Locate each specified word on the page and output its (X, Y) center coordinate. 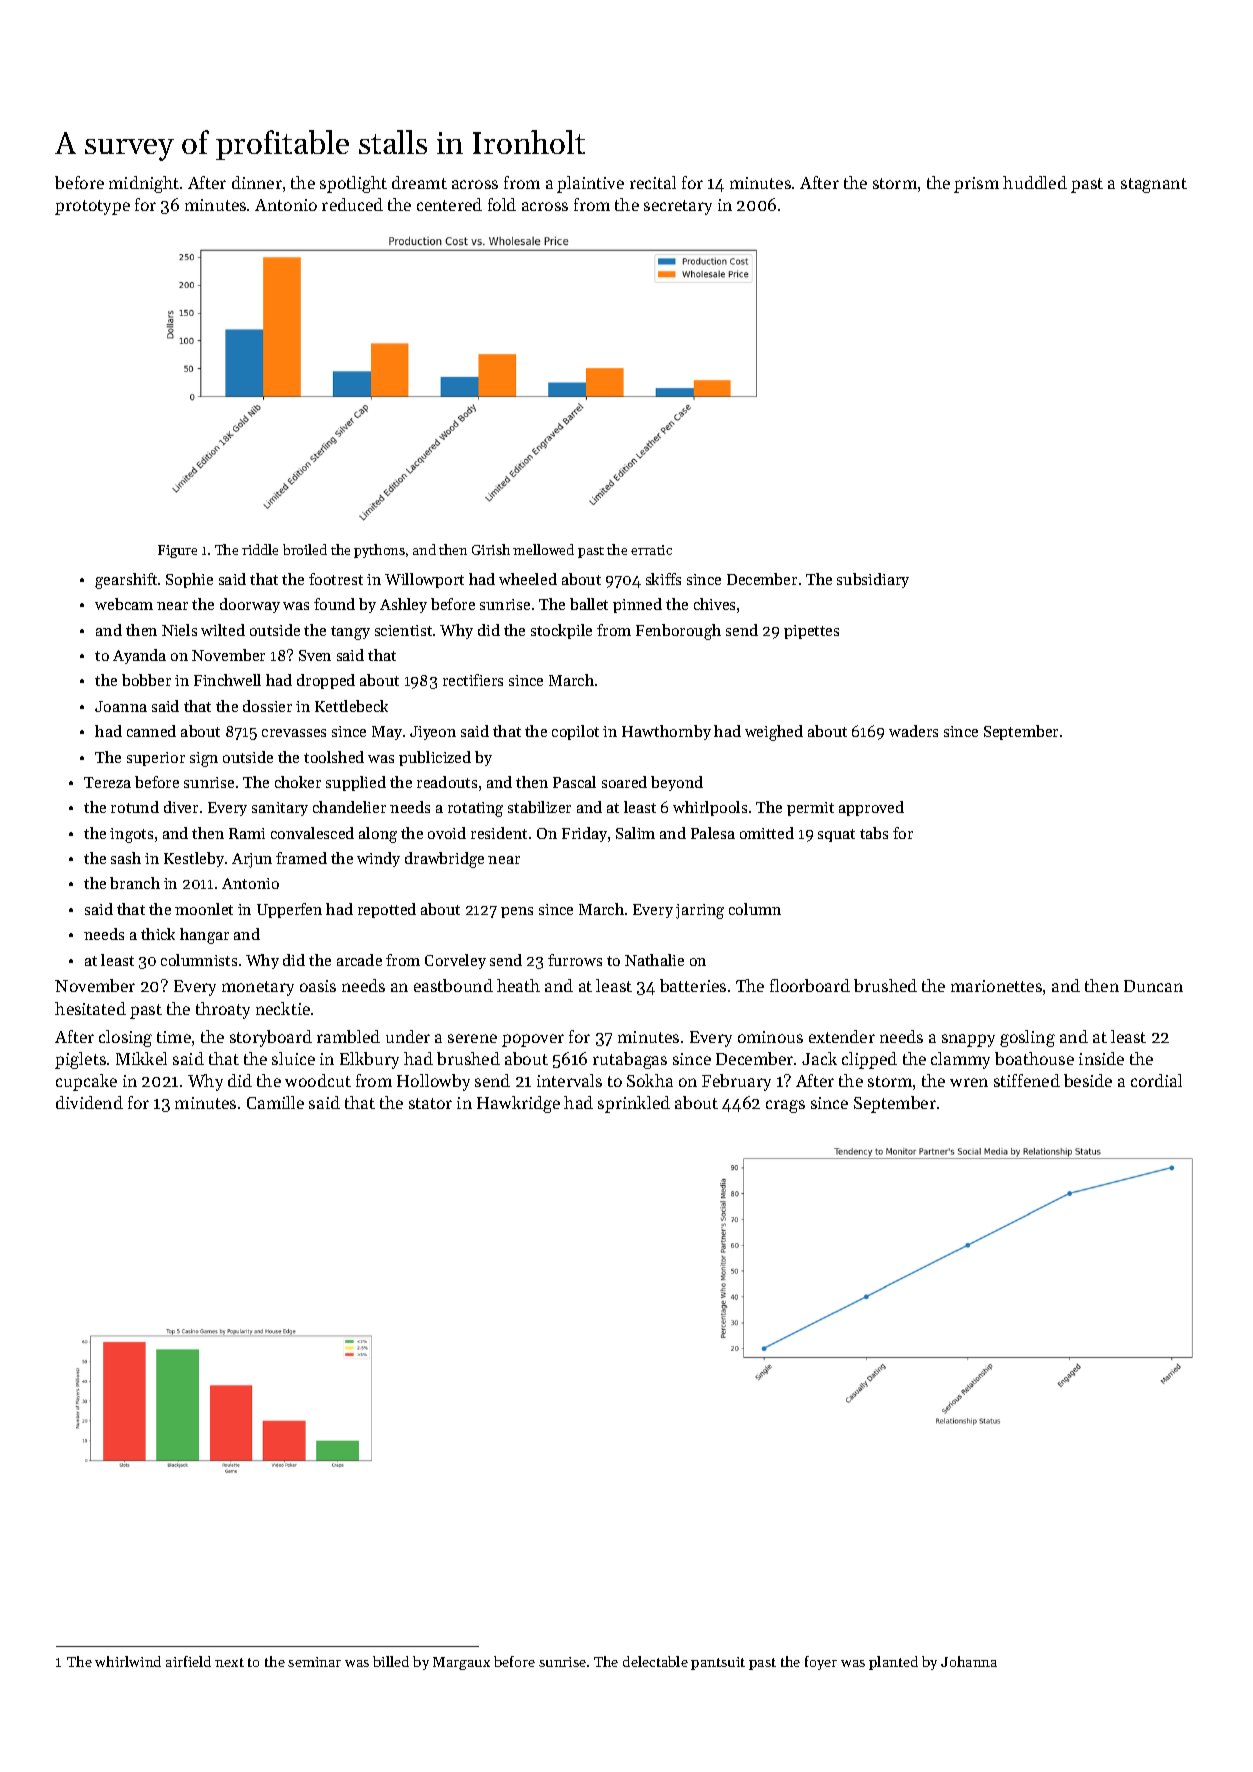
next (229, 1662)
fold (502, 204)
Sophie (189, 580)
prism (976, 185)
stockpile (561, 631)
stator (430, 1103)
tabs (874, 833)
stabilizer (539, 807)
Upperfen (289, 910)
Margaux (461, 1663)
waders (913, 731)
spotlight (353, 184)
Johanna (969, 1661)
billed (391, 1661)
